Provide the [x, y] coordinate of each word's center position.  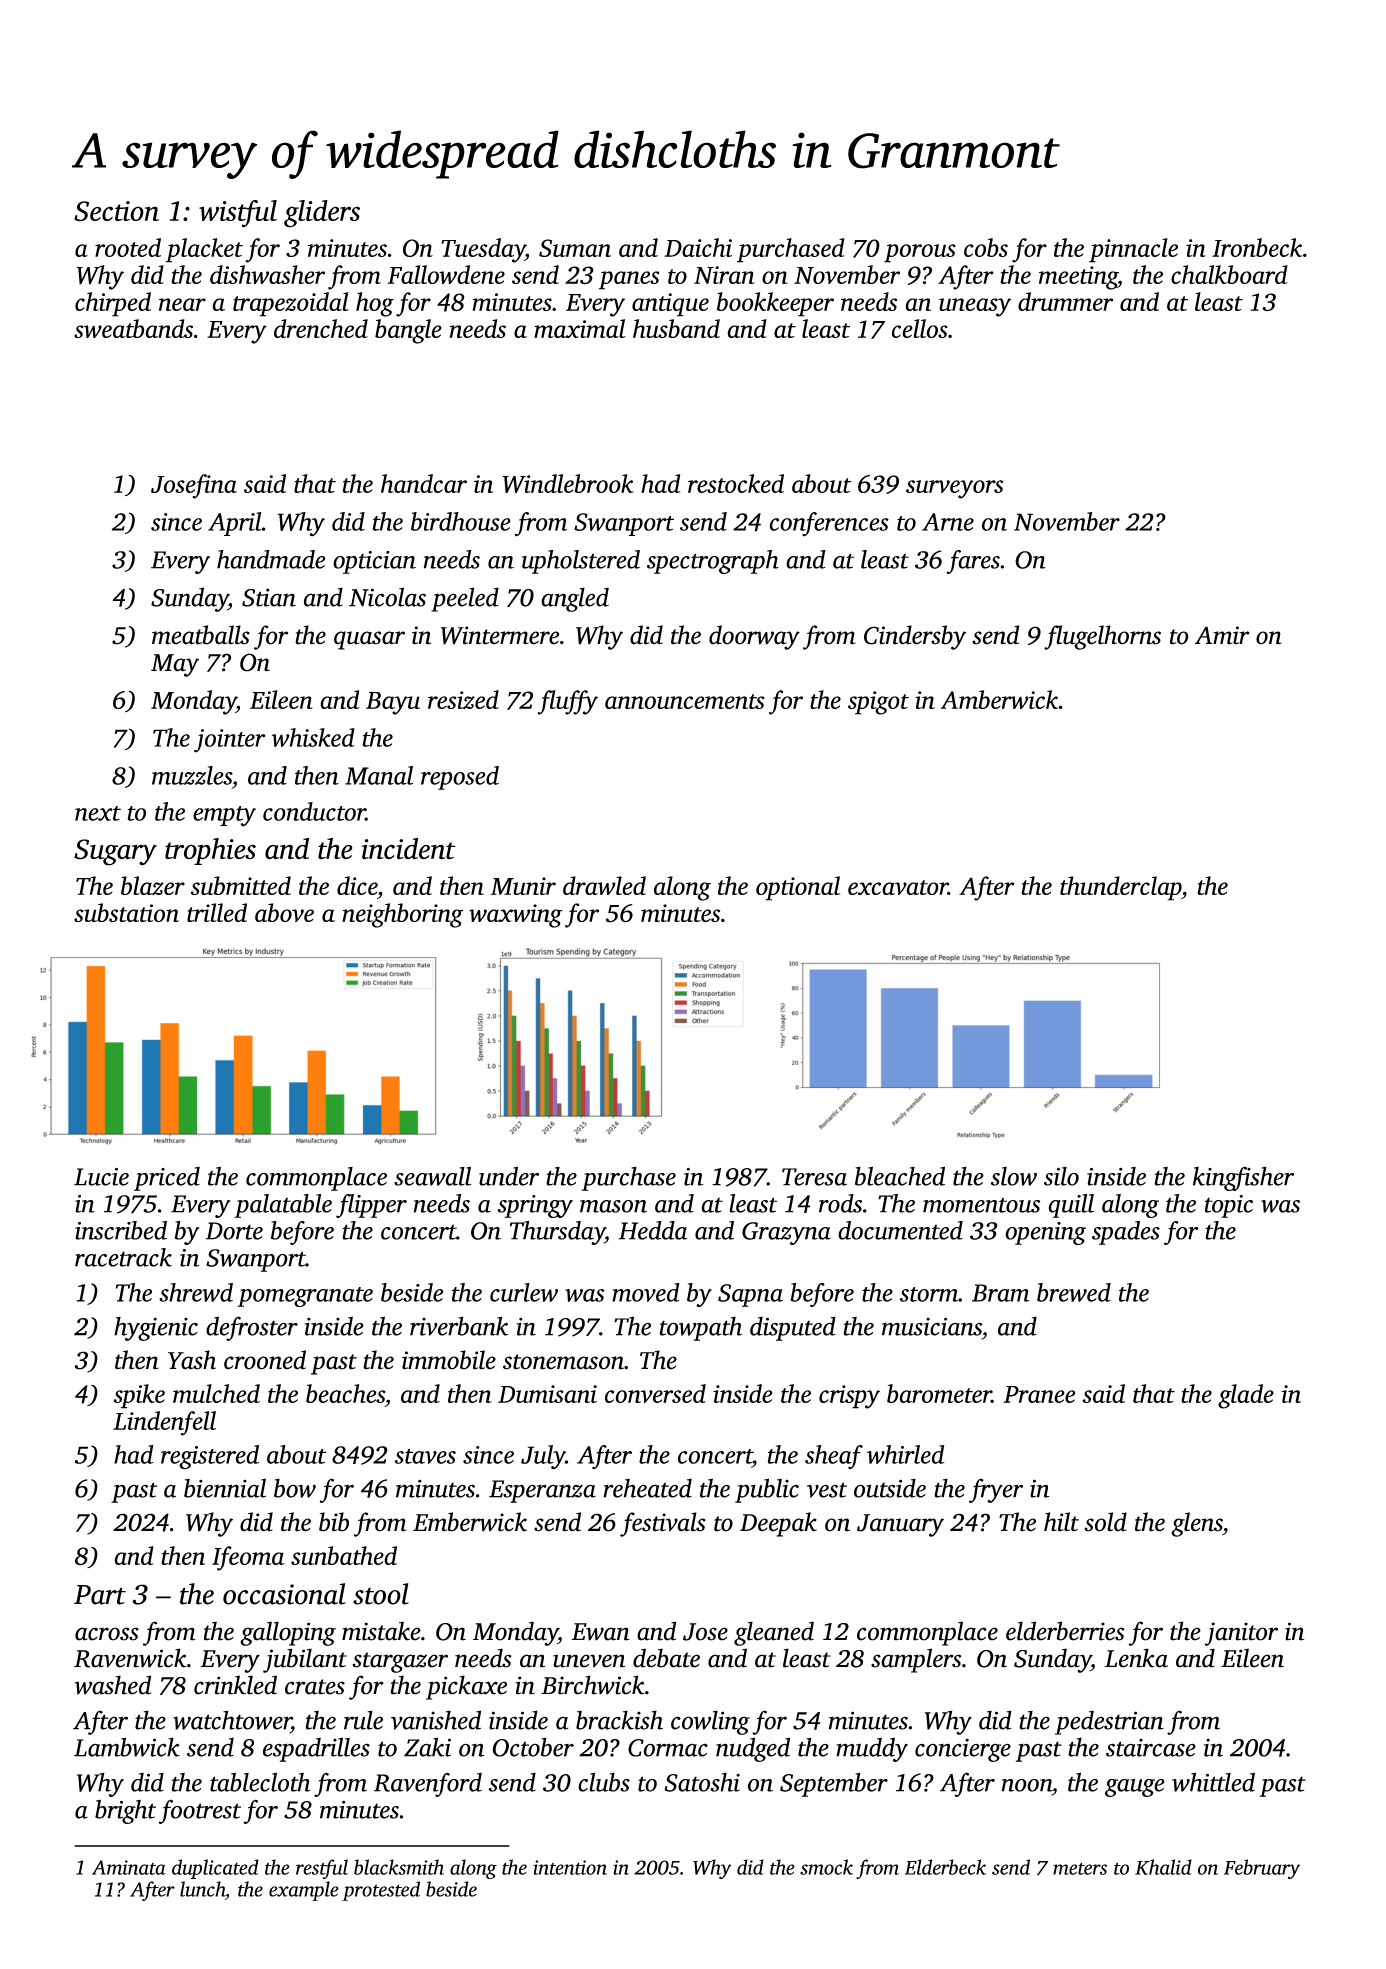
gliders [322, 214]
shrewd [196, 1292]
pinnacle [1133, 250]
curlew [524, 1292]
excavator [898, 887]
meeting [1078, 278]
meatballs [201, 635]
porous [920, 253]
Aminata [129, 1867]
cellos [919, 328]
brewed [1074, 1292]
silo [1061, 1176]
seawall [432, 1176]
